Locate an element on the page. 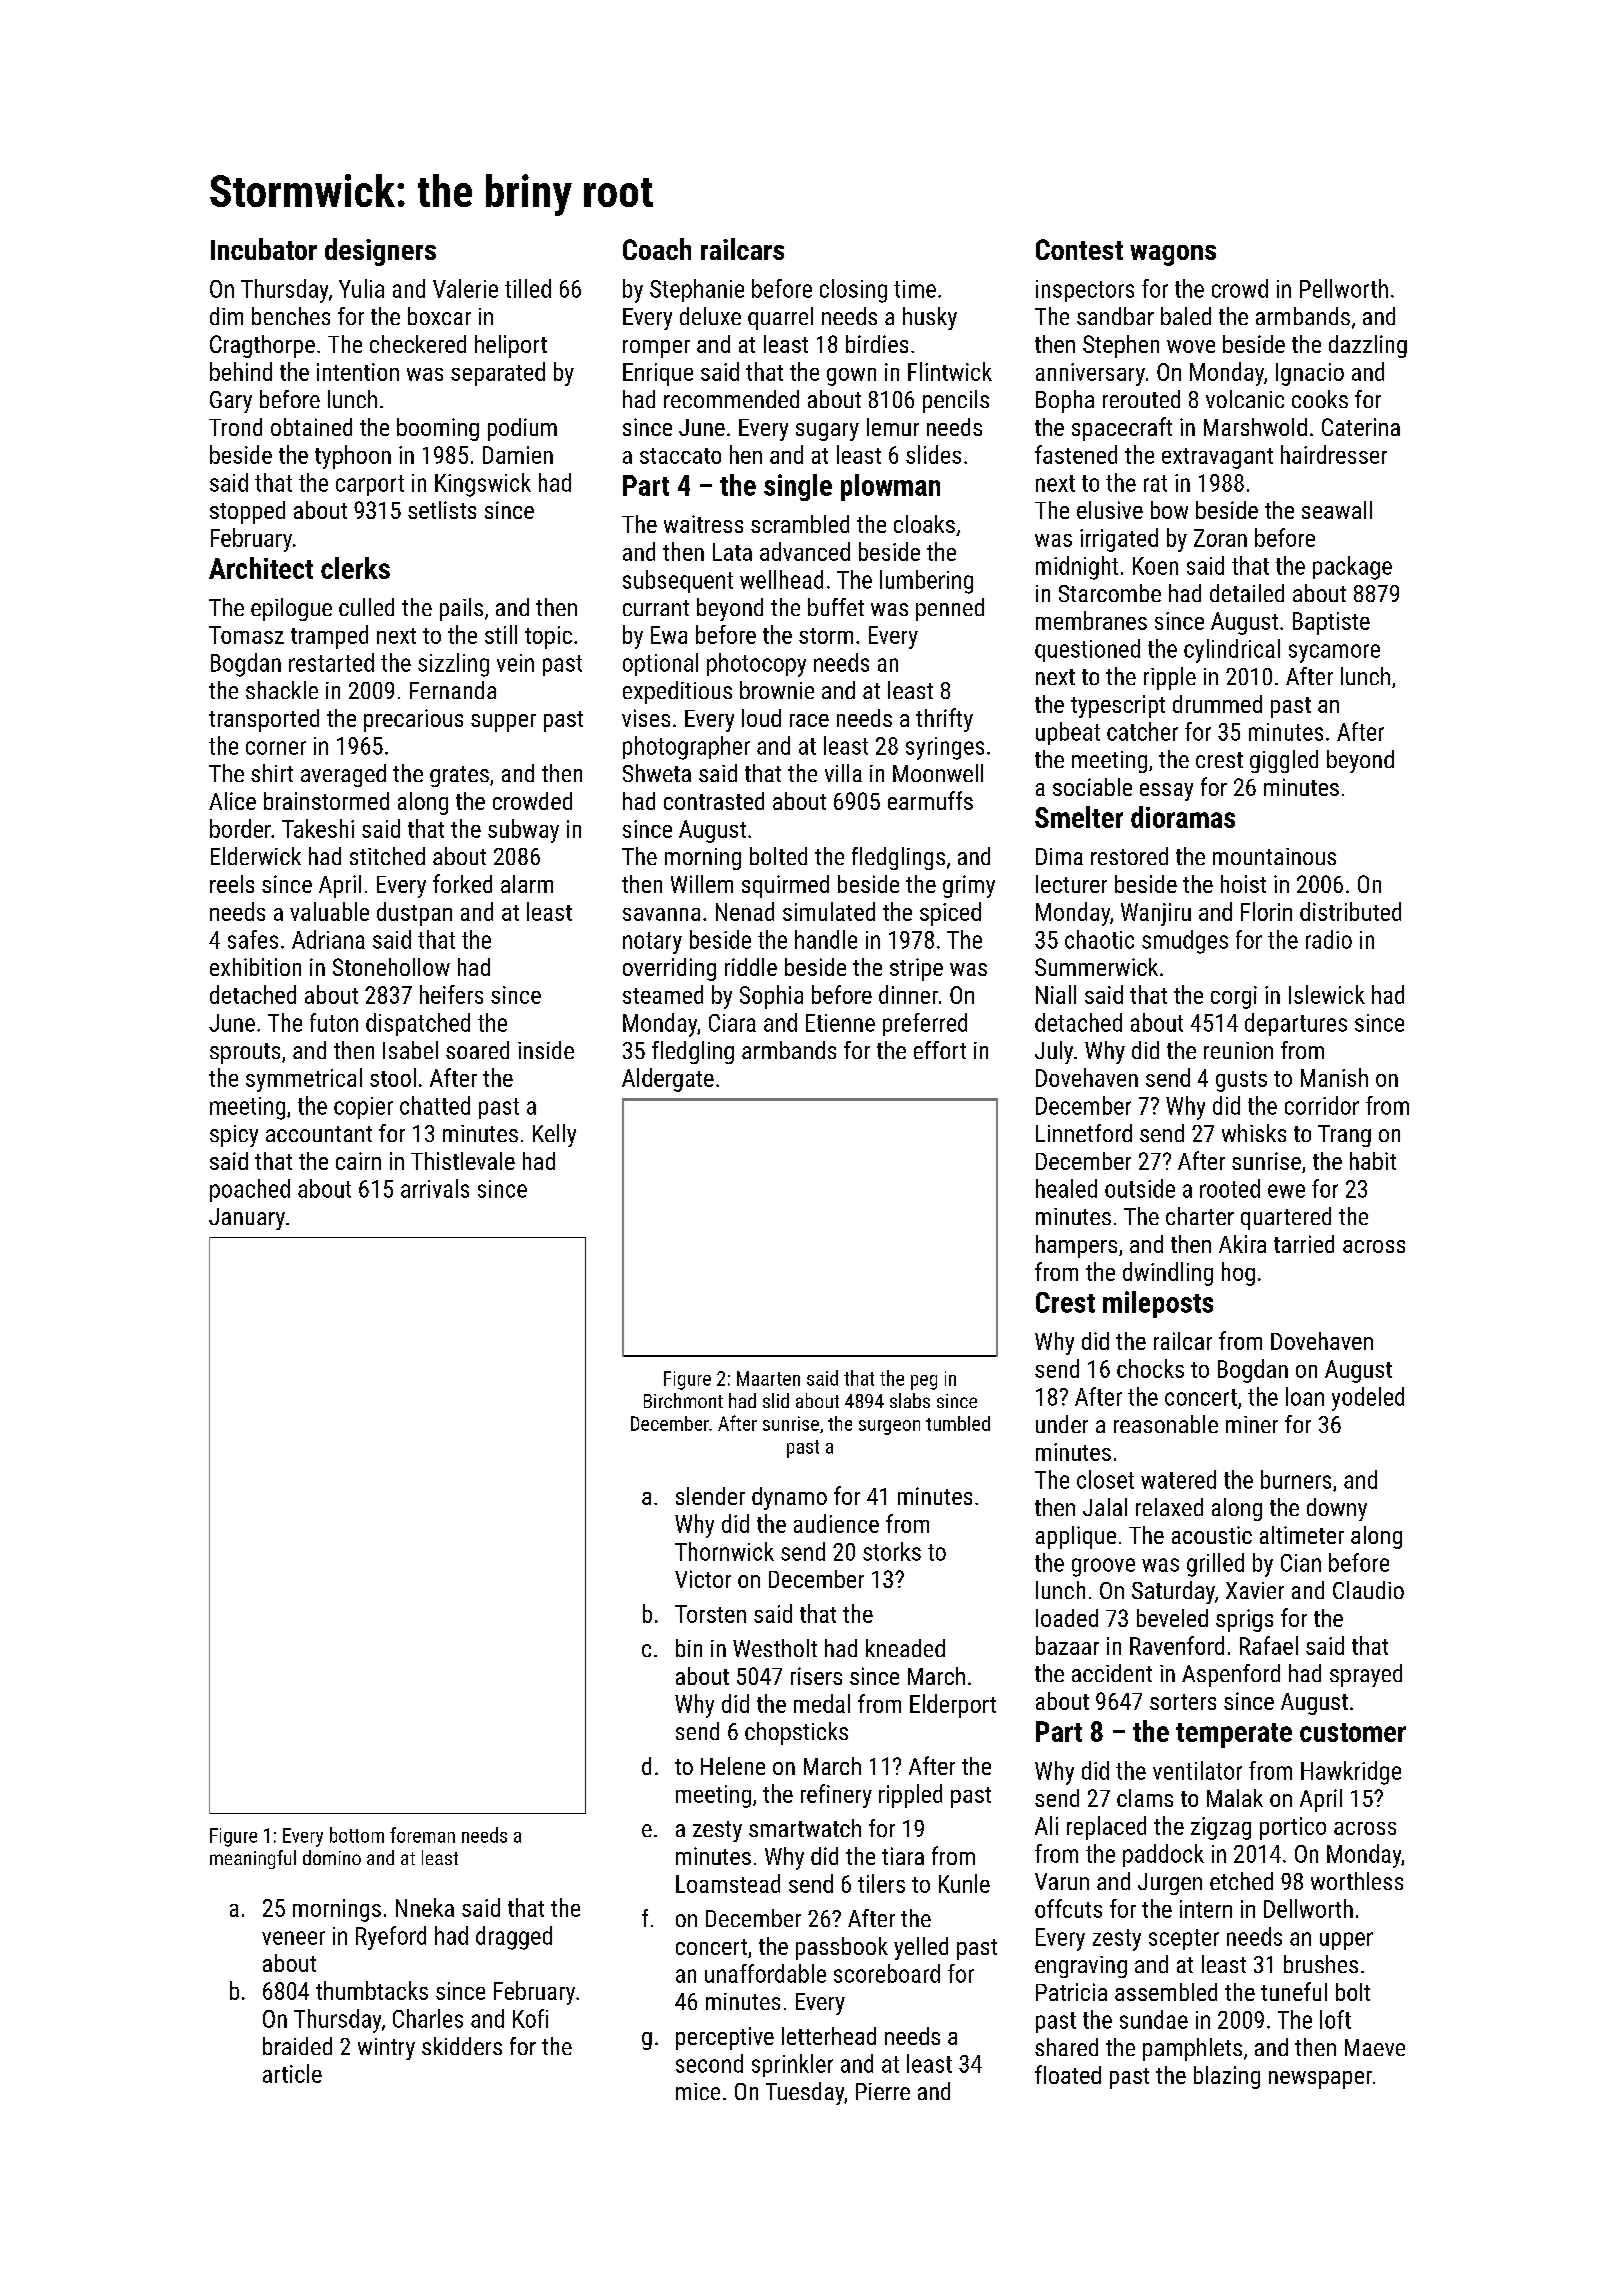 The image size is (1620, 2292). Birchmont is located at coordinates (683, 1400).
